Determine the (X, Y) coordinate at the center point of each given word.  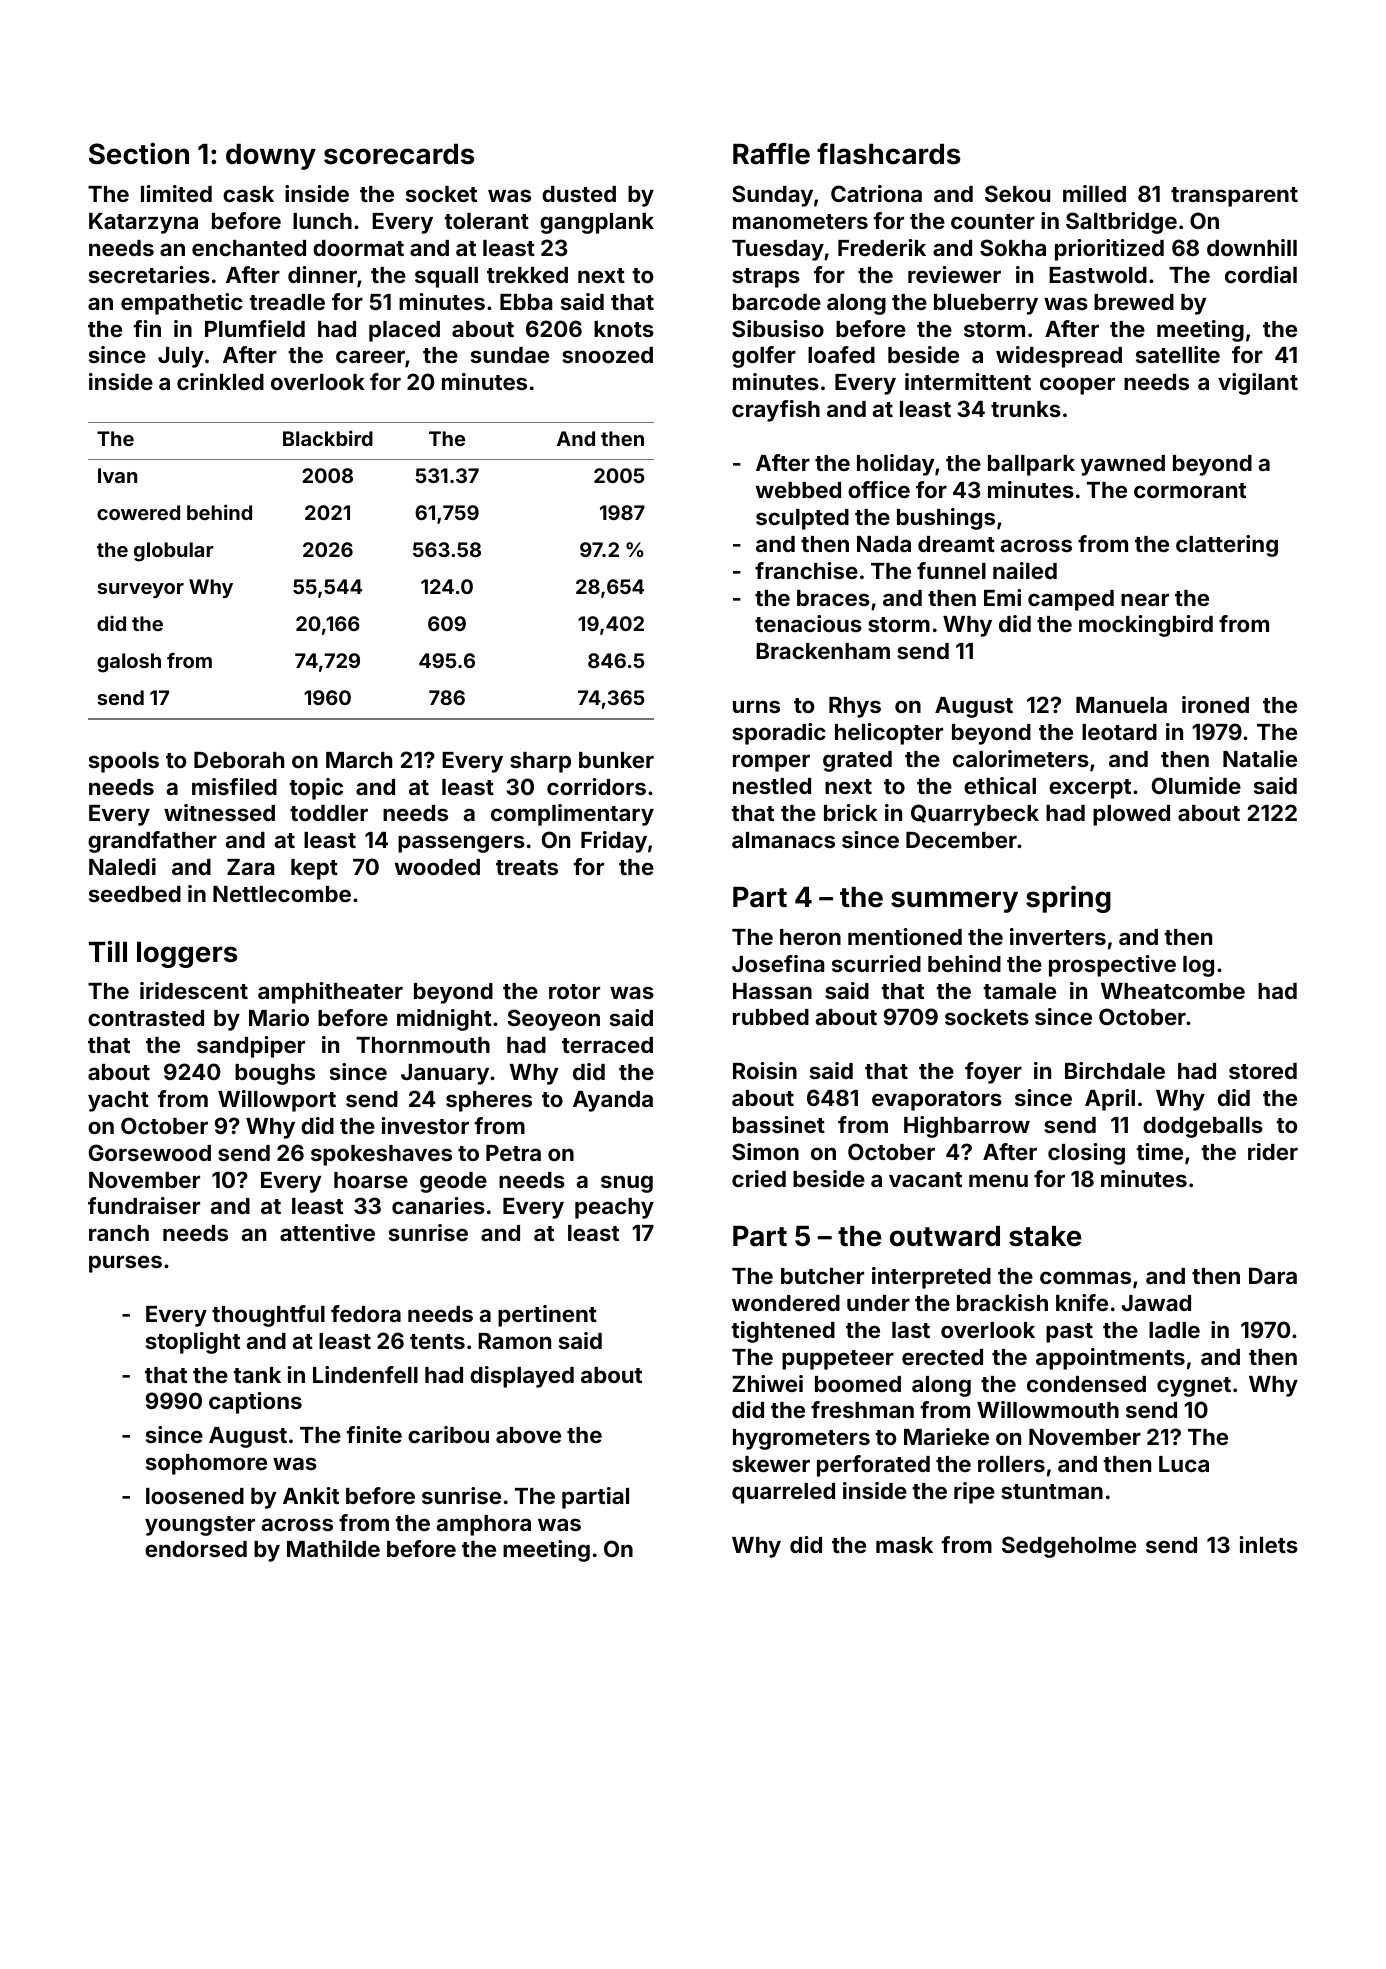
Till (108, 951)
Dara (1273, 1275)
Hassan (772, 991)
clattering (1227, 546)
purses (125, 1264)
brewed (1134, 302)
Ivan (117, 475)
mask (904, 1545)
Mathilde (333, 1548)
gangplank (597, 223)
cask (248, 194)
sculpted (802, 519)
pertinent (547, 1316)
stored (1263, 1071)
